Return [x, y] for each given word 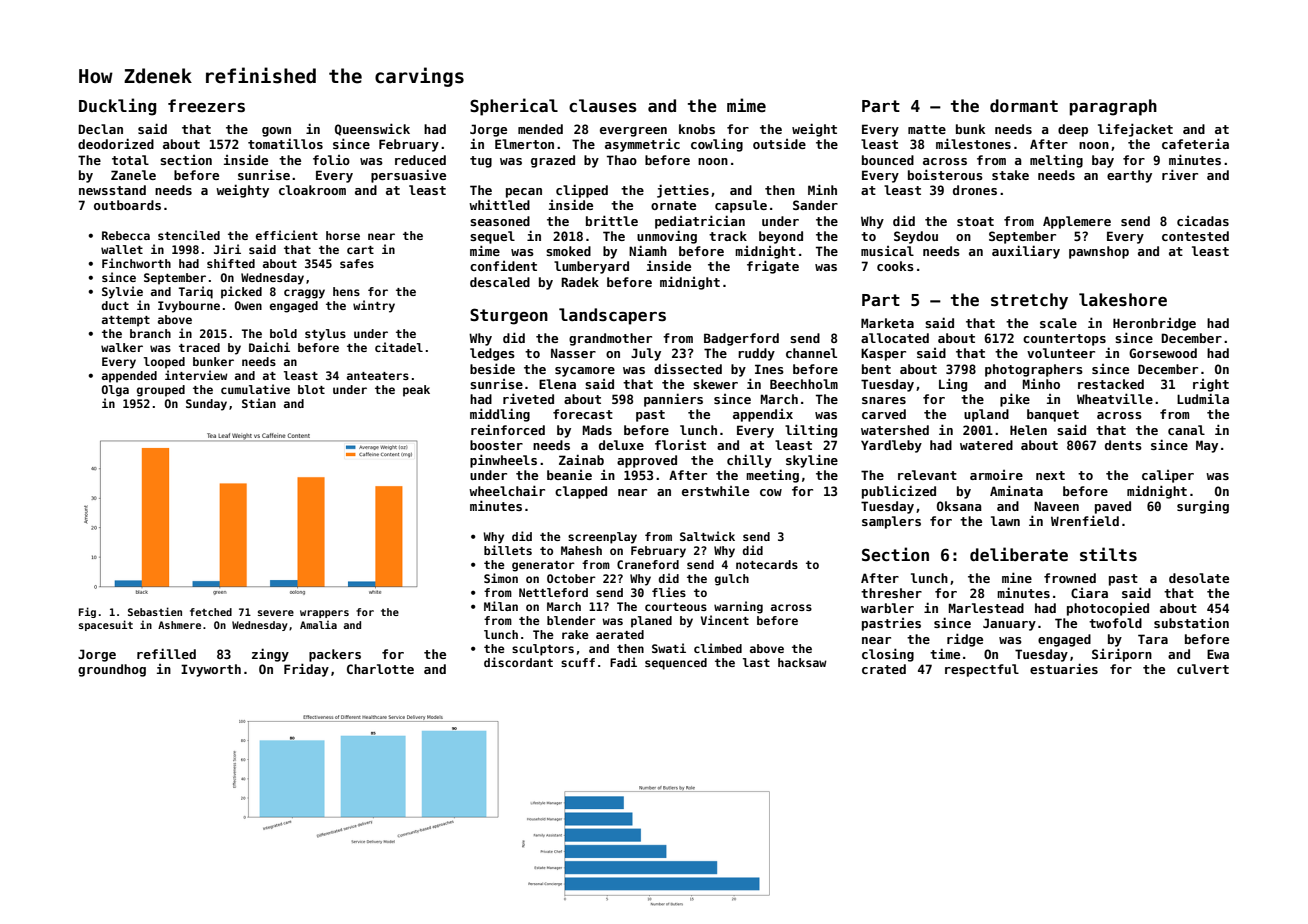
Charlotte [380, 669]
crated [884, 669]
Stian [259, 403]
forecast [583, 414]
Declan [100, 129]
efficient [287, 235]
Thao [622, 160]
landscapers [612, 316]
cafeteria [1195, 143]
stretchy [1029, 301]
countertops [1064, 340]
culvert [1203, 669]
